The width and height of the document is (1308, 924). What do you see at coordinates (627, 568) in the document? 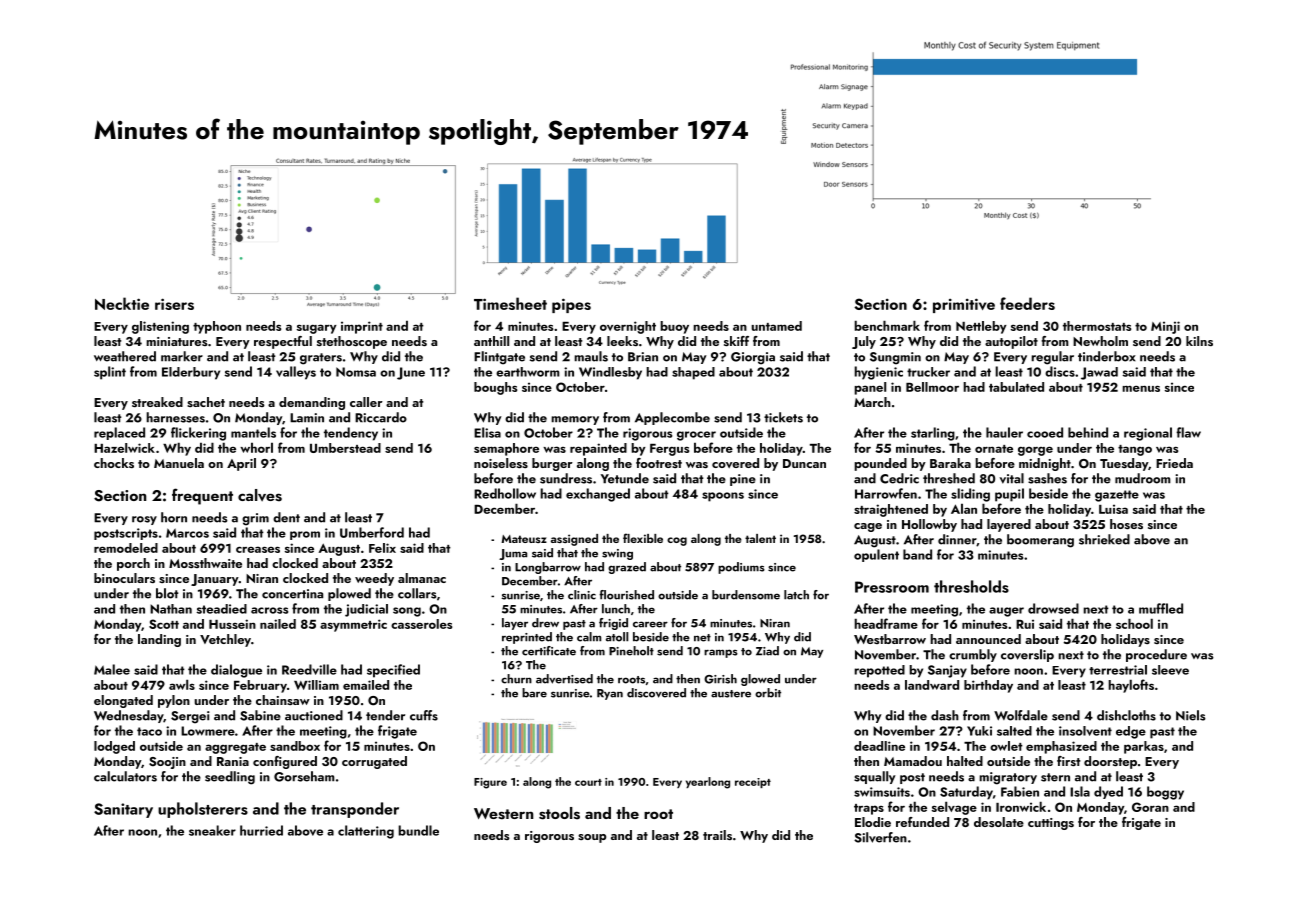
I see `grazed` at bounding box center [627, 568].
